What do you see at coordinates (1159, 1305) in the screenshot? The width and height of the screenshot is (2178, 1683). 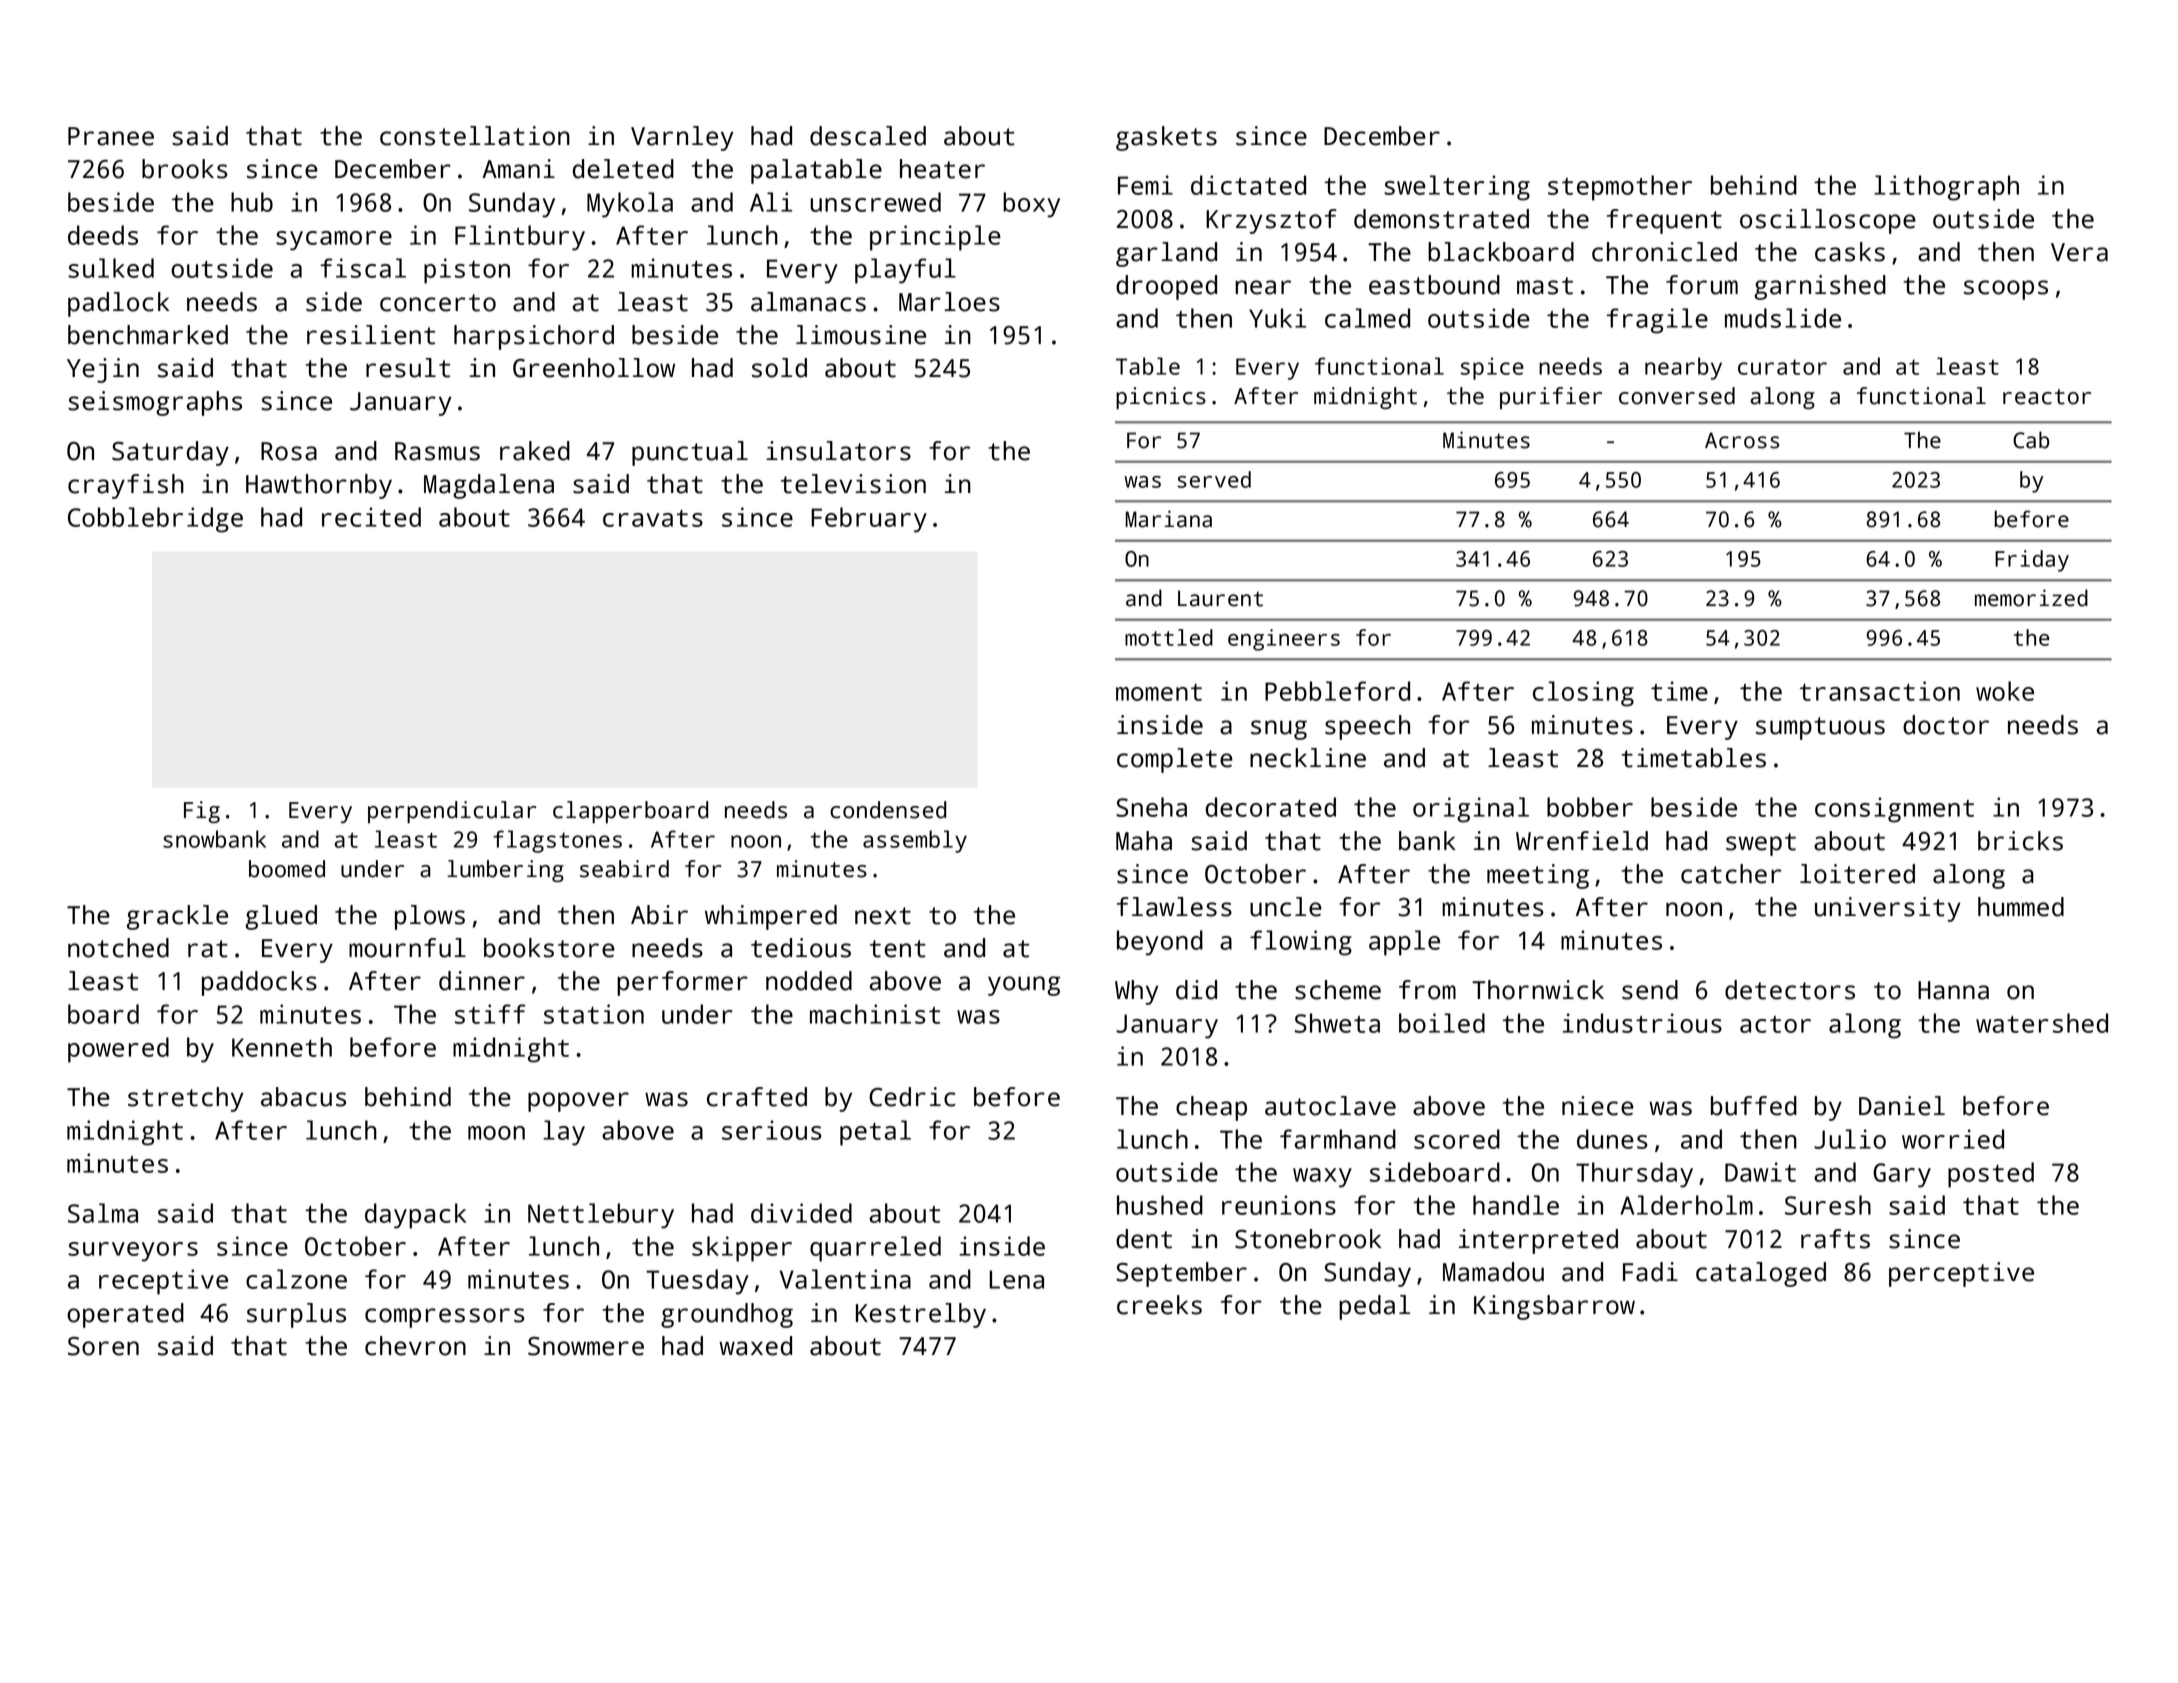 I see `creeks` at bounding box center [1159, 1305].
